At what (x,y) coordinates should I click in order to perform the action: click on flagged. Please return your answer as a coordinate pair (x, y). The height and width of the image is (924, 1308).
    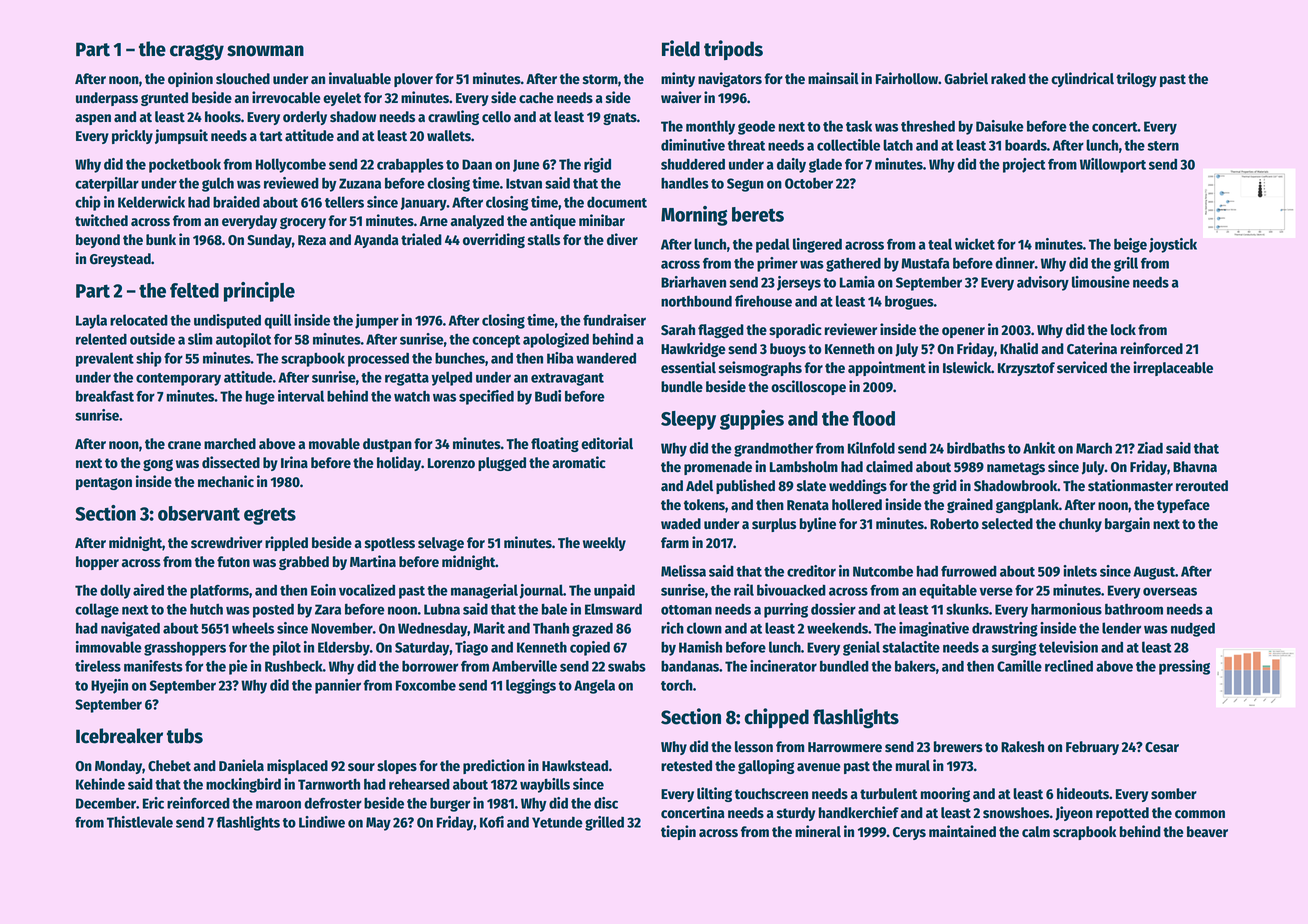
    Looking at the image, I should click on (721, 331).
